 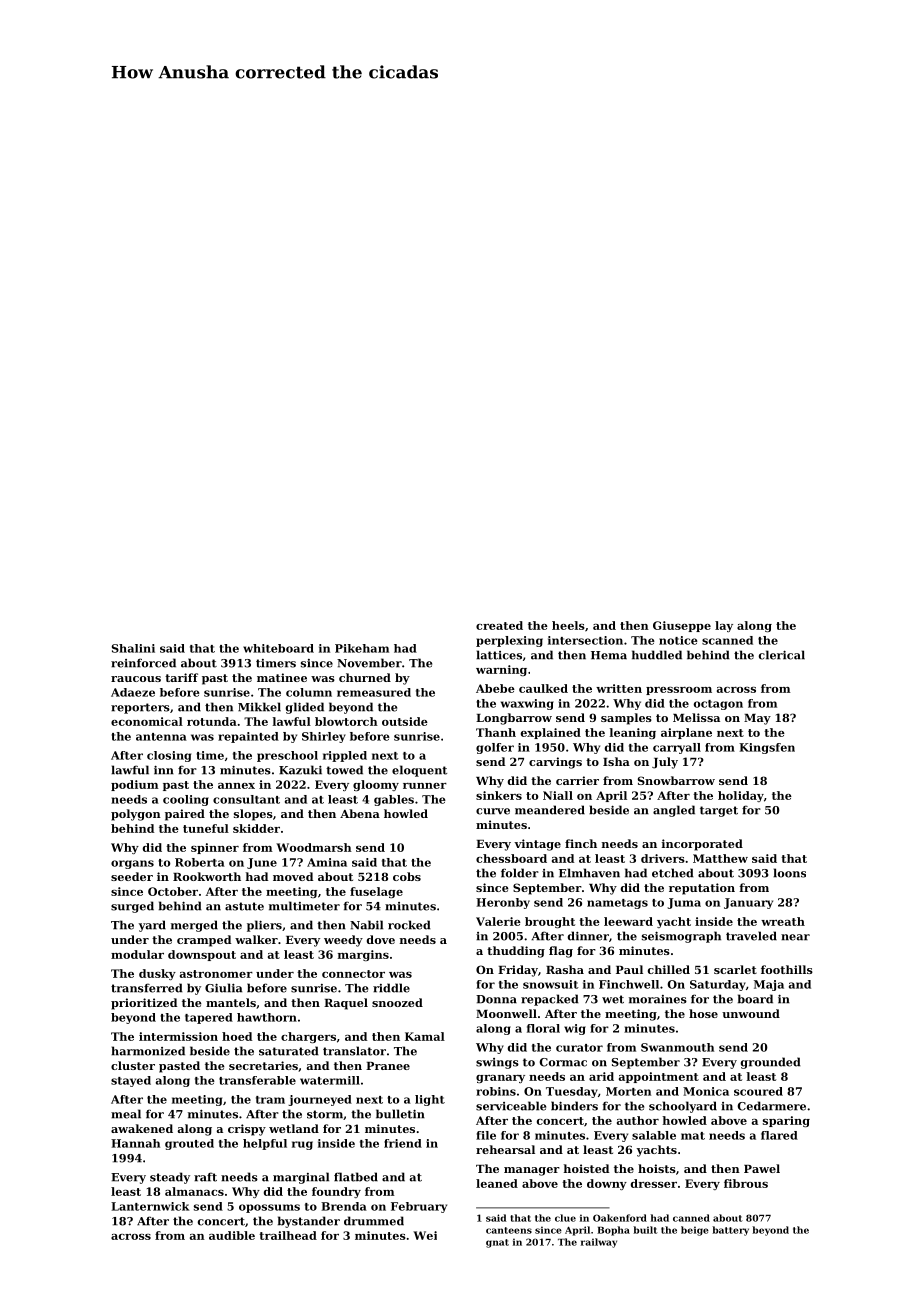 What do you see at coordinates (514, 719) in the screenshot?
I see `Longbarrow` at bounding box center [514, 719].
